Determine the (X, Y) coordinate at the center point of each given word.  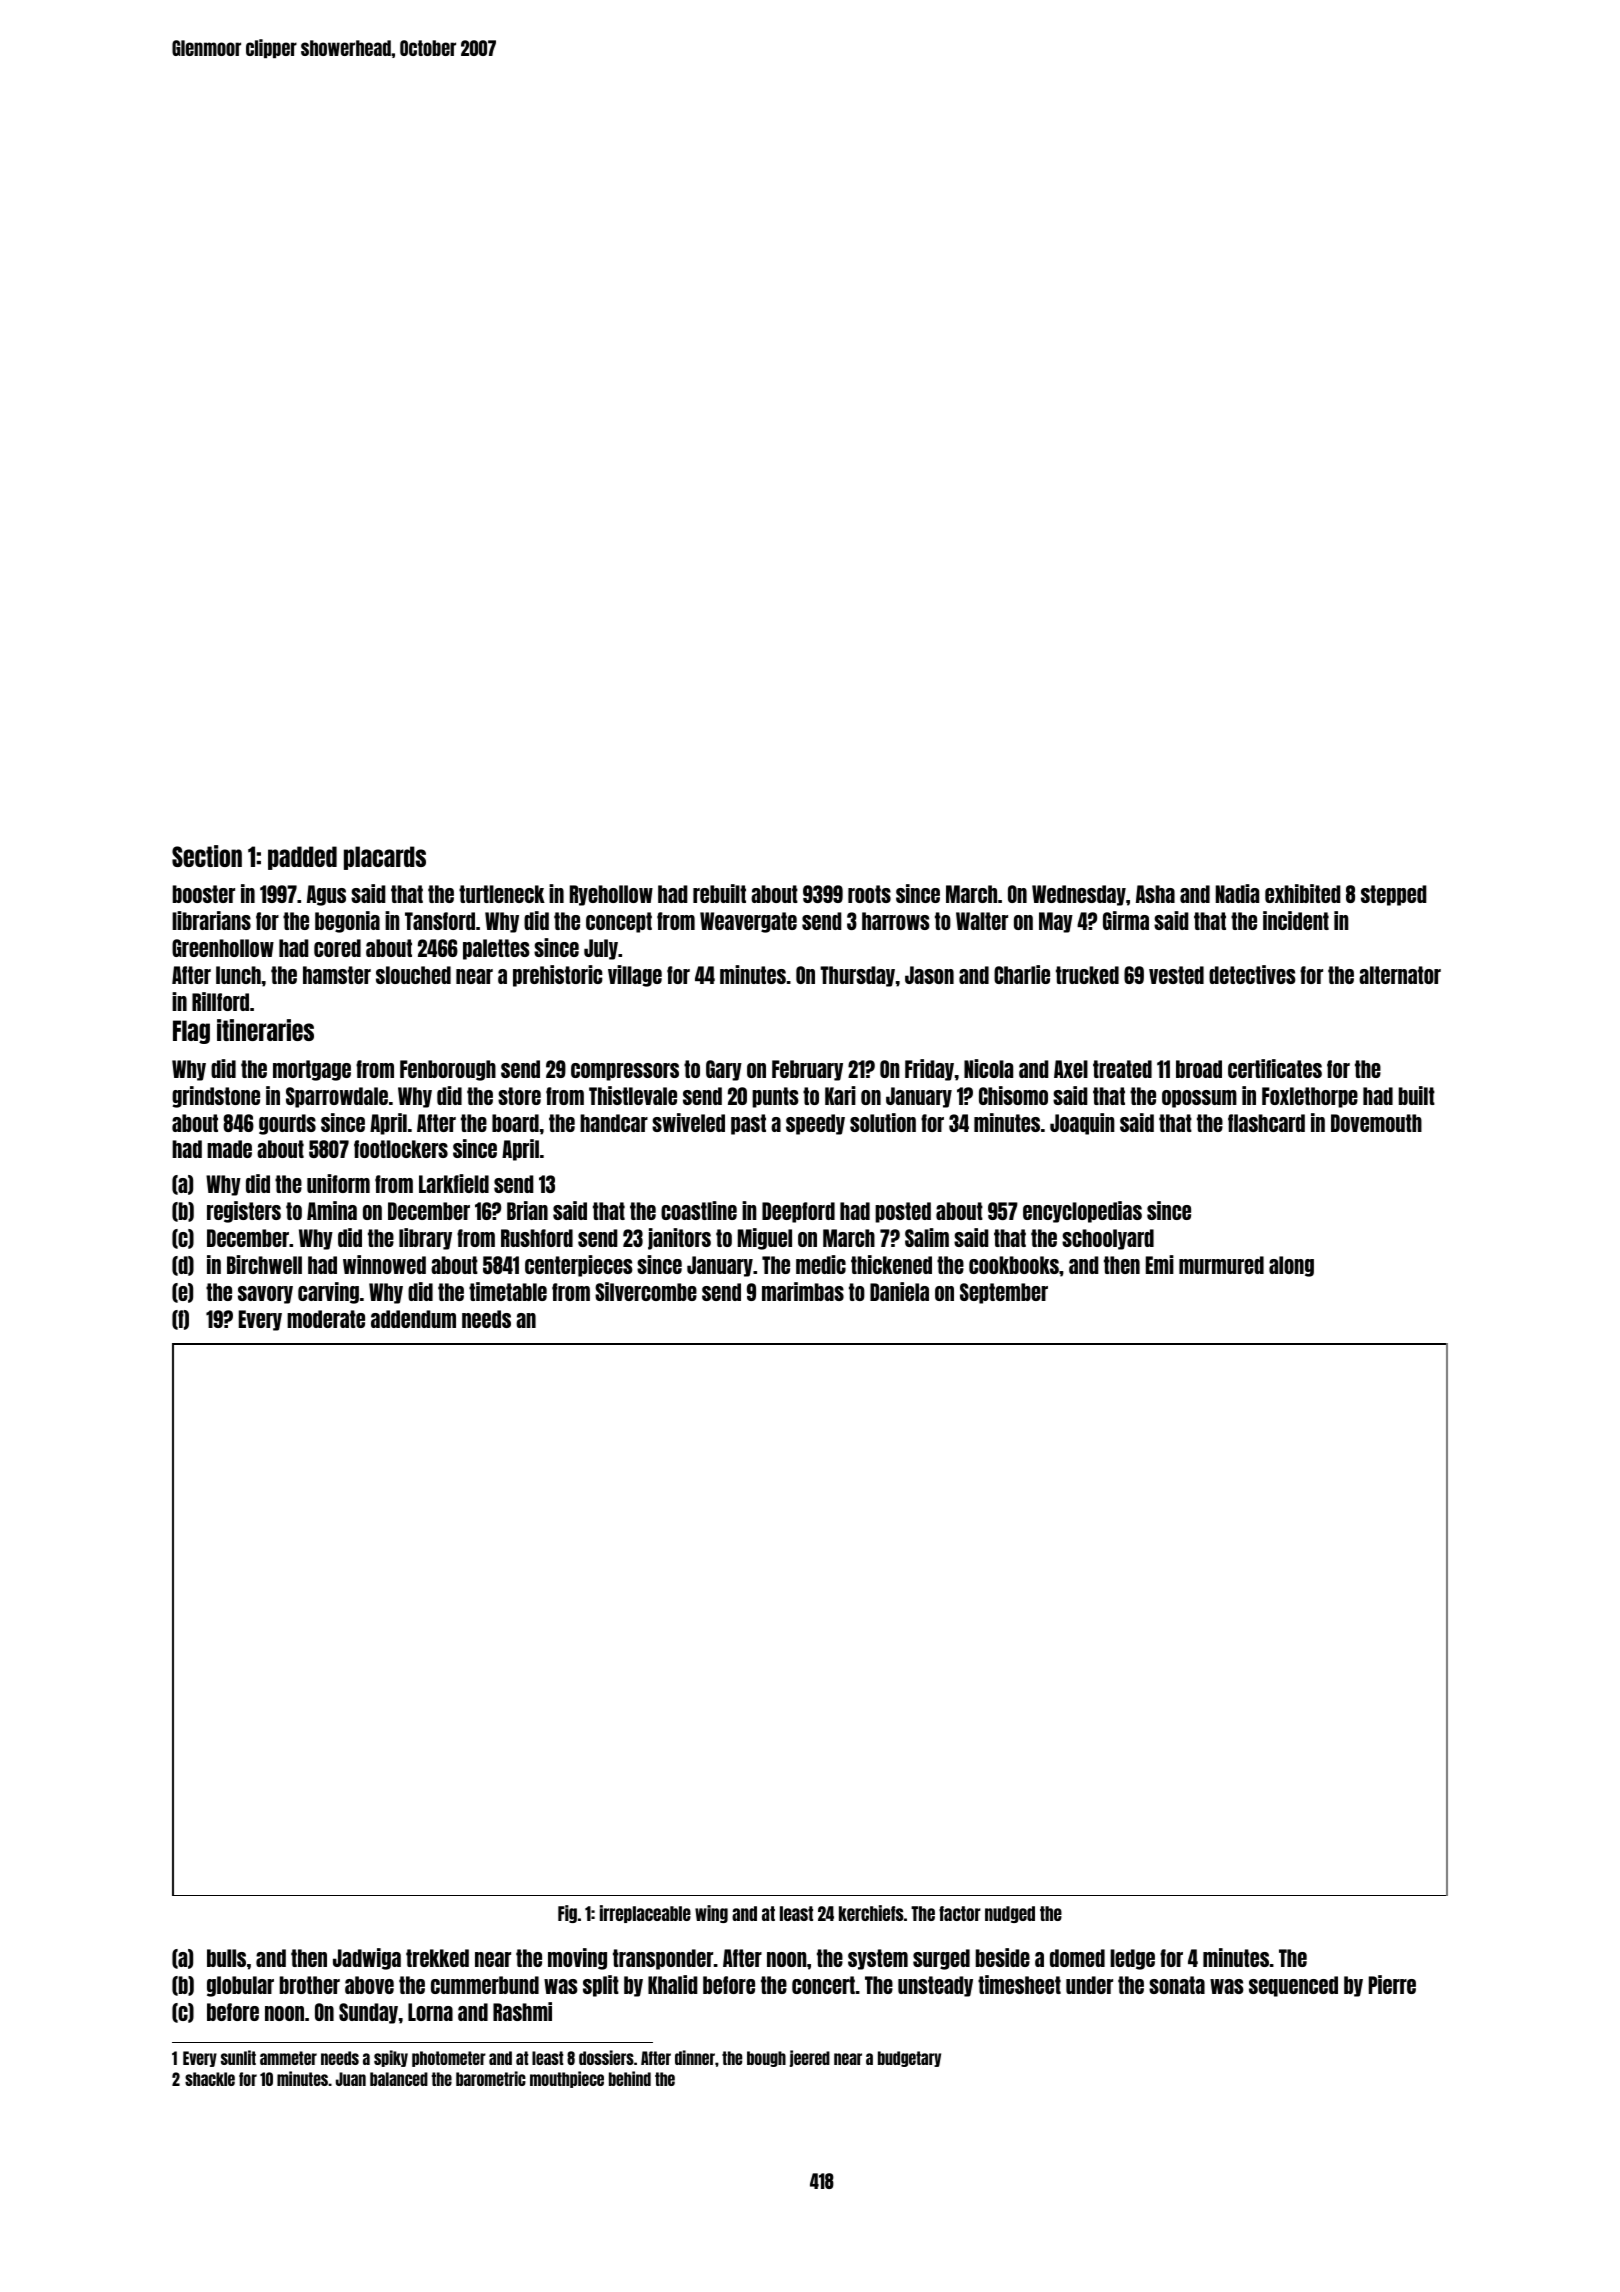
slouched (413, 975)
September (1004, 1293)
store (519, 1096)
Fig (567, 1914)
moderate (326, 1319)
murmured (1221, 1265)
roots (869, 894)
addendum (413, 1319)
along (1291, 1266)
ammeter (288, 2058)
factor (960, 1913)
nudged (1010, 1914)
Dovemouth (1376, 1123)
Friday (929, 1070)
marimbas (803, 1291)
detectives (1252, 974)
